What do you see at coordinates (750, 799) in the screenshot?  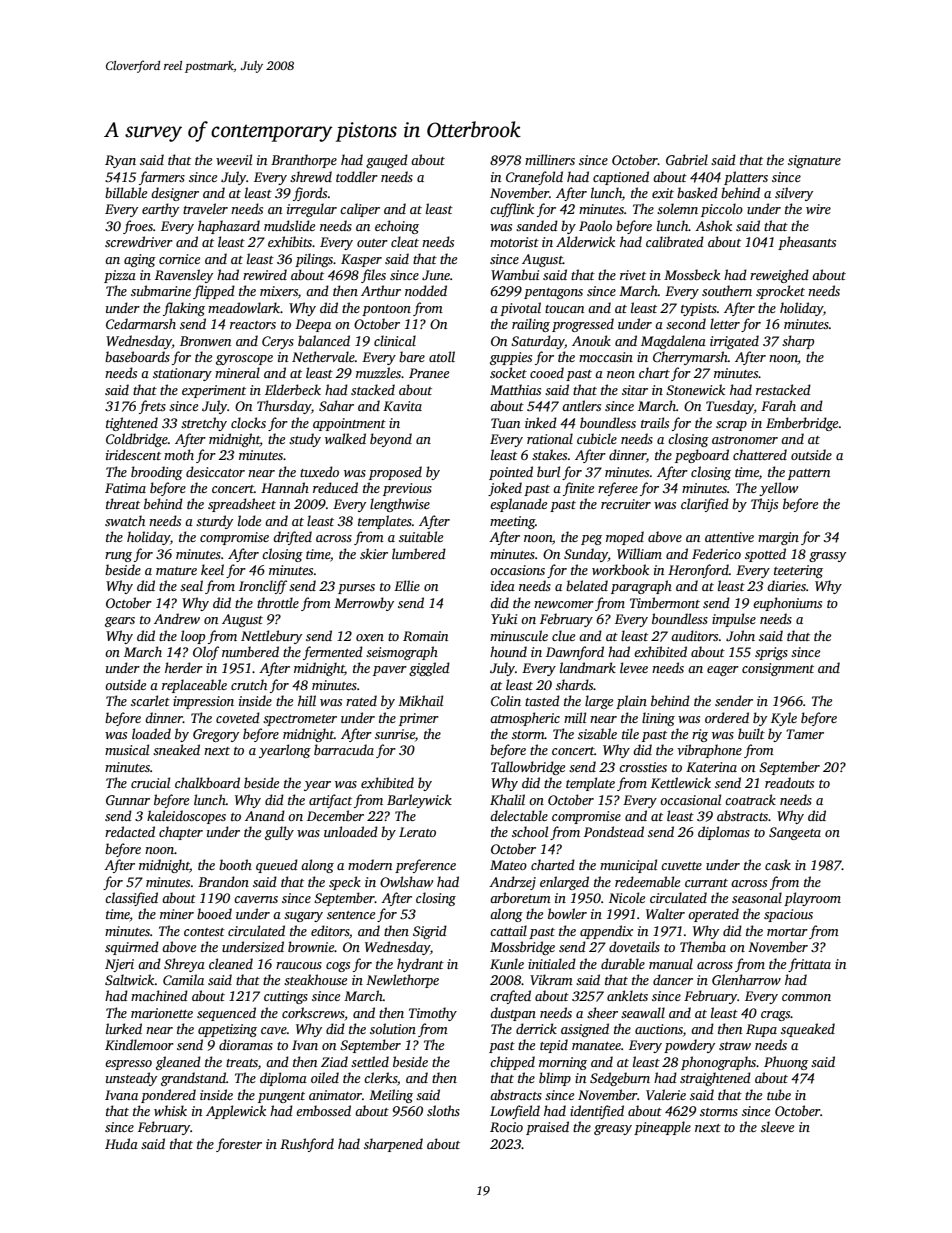 I see `coatrack` at bounding box center [750, 799].
